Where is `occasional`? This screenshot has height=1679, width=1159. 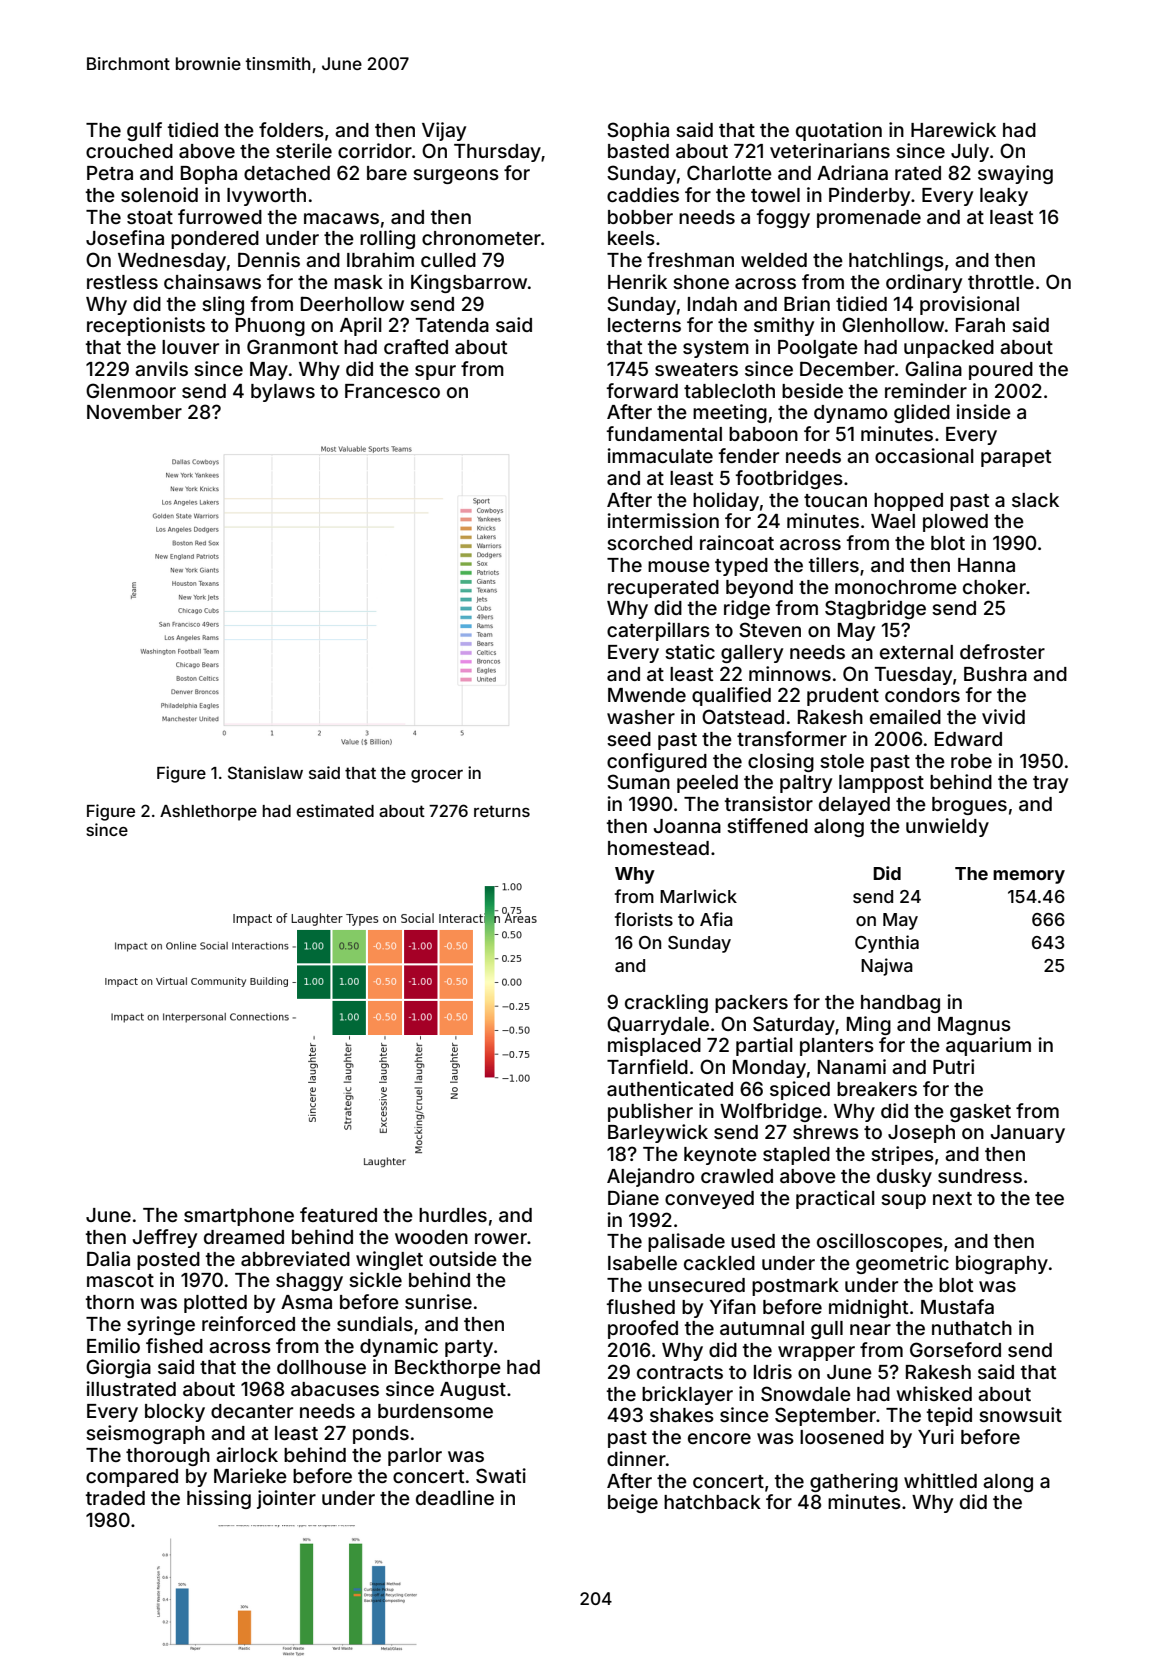
occasional is located at coordinates (924, 455).
